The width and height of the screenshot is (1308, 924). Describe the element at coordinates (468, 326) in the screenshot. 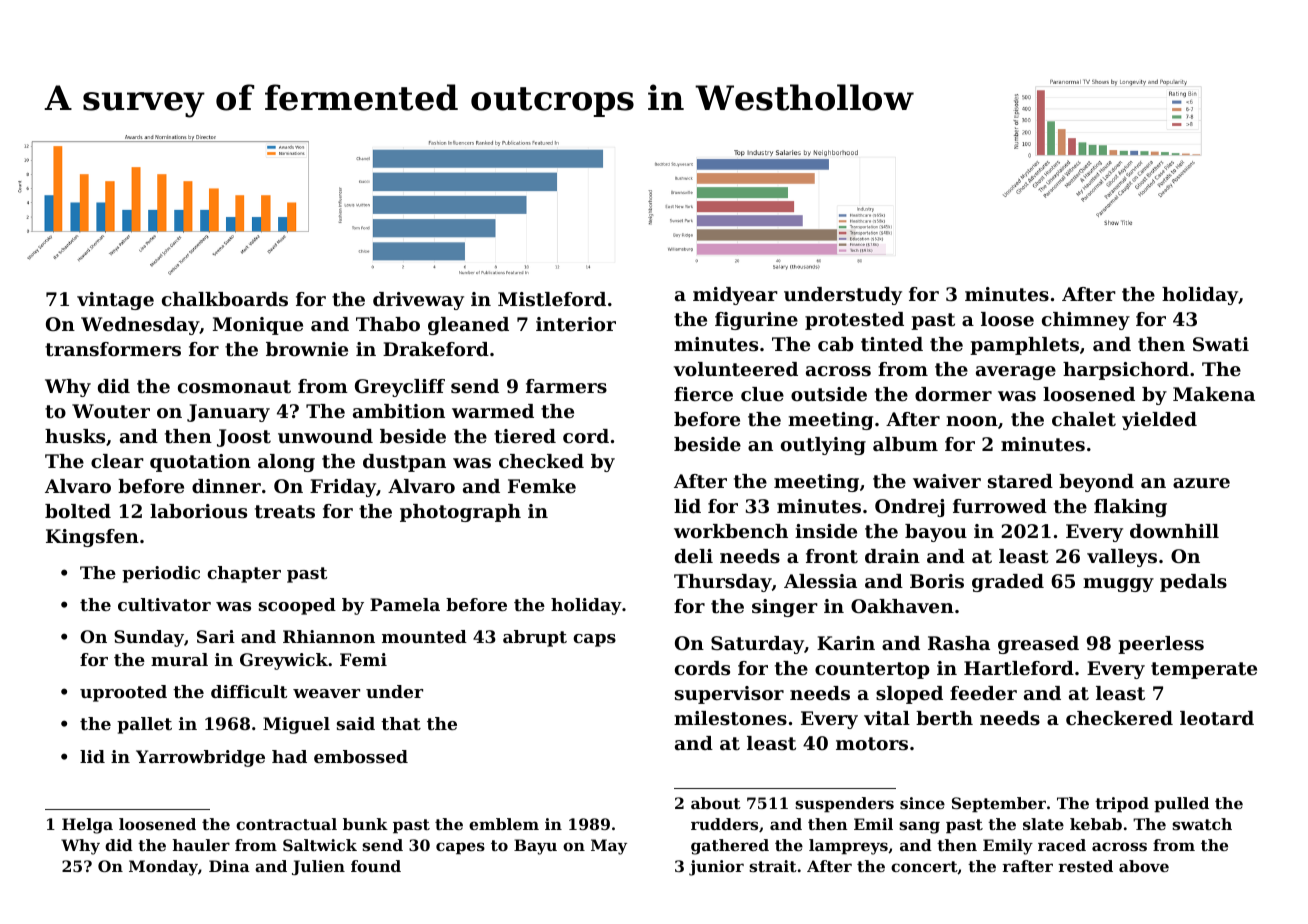

I see `gleaned` at that location.
